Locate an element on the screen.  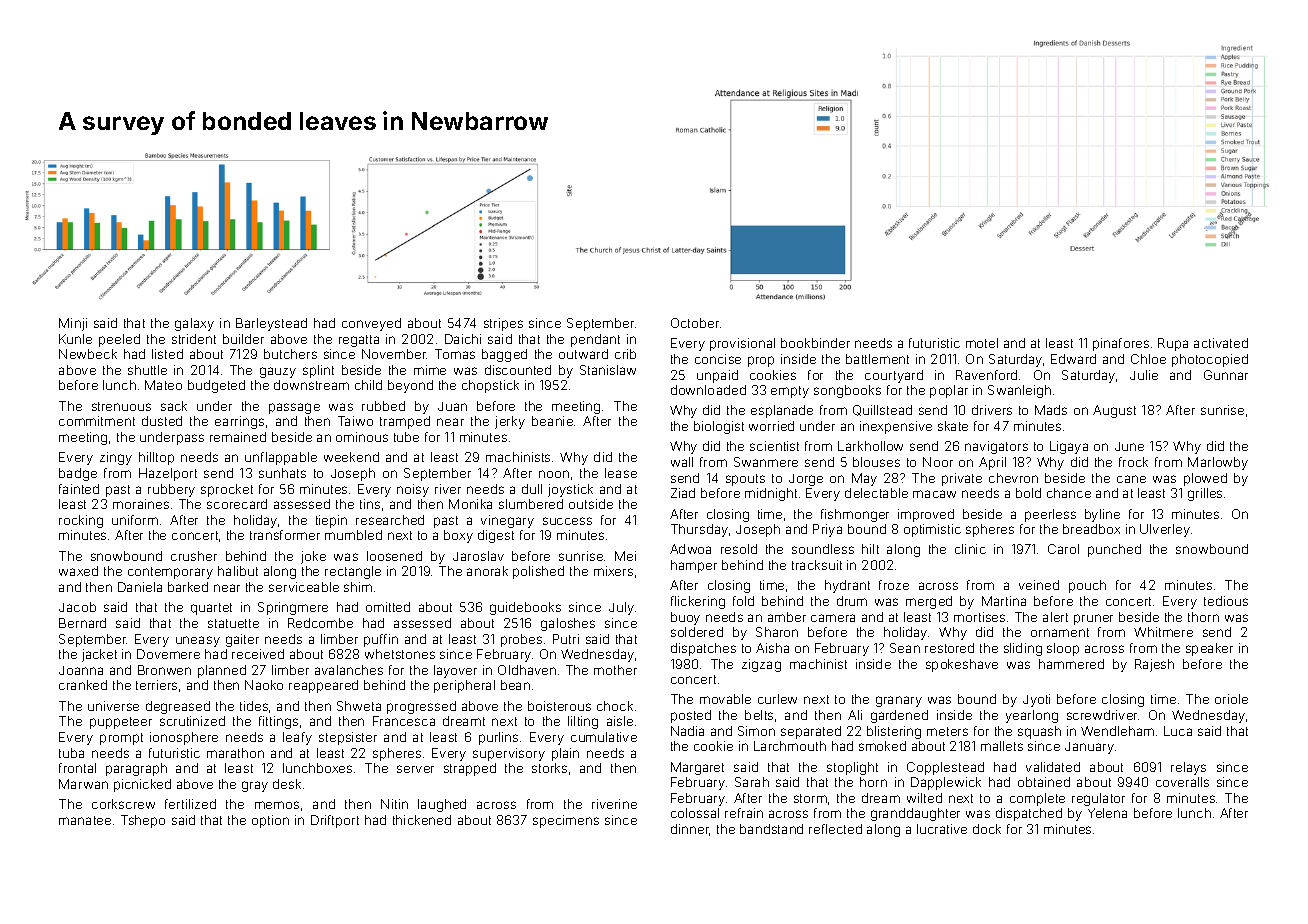
Nitin is located at coordinates (394, 804).
